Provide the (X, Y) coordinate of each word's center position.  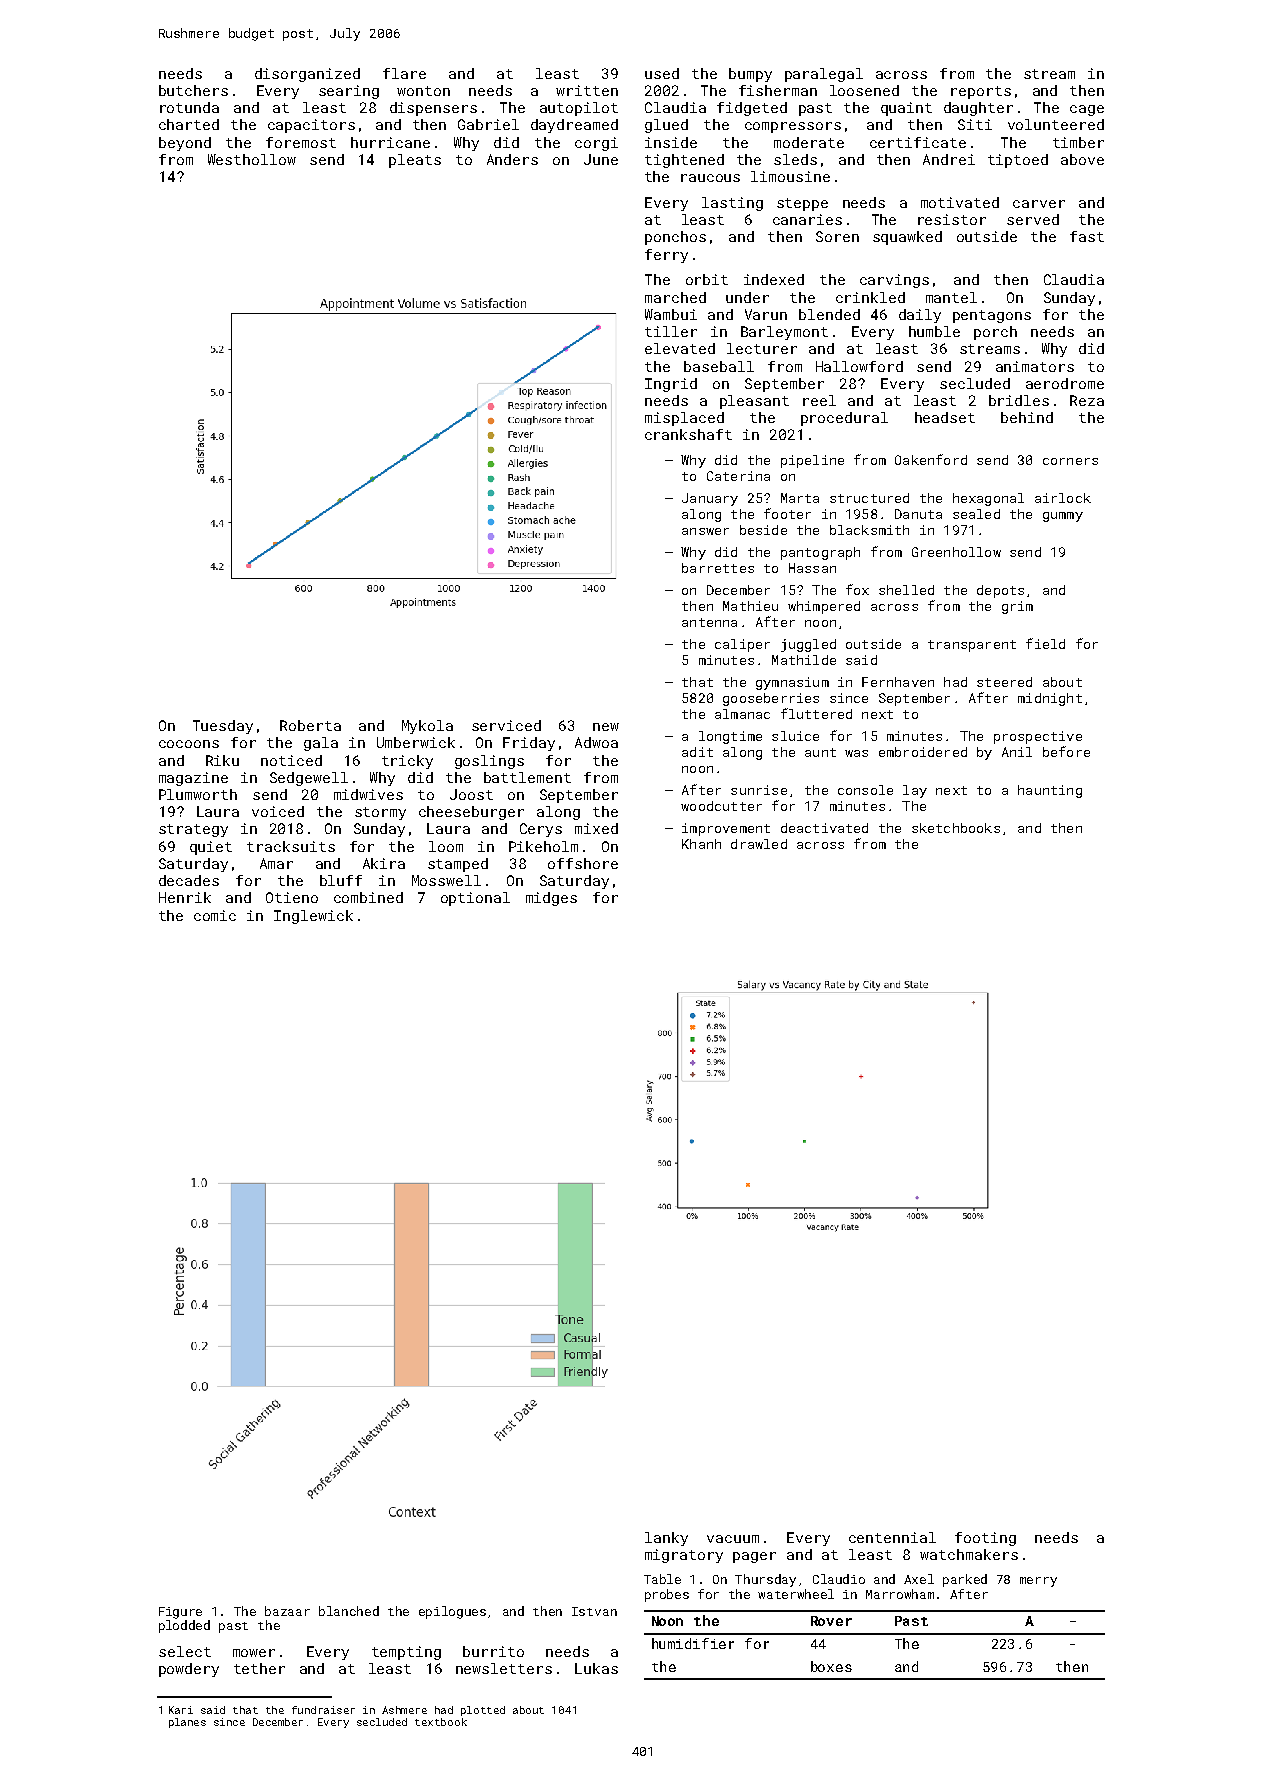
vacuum (733, 1539)
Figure (180, 1613)
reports (981, 92)
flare (404, 73)
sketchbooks (956, 828)
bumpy (750, 75)
